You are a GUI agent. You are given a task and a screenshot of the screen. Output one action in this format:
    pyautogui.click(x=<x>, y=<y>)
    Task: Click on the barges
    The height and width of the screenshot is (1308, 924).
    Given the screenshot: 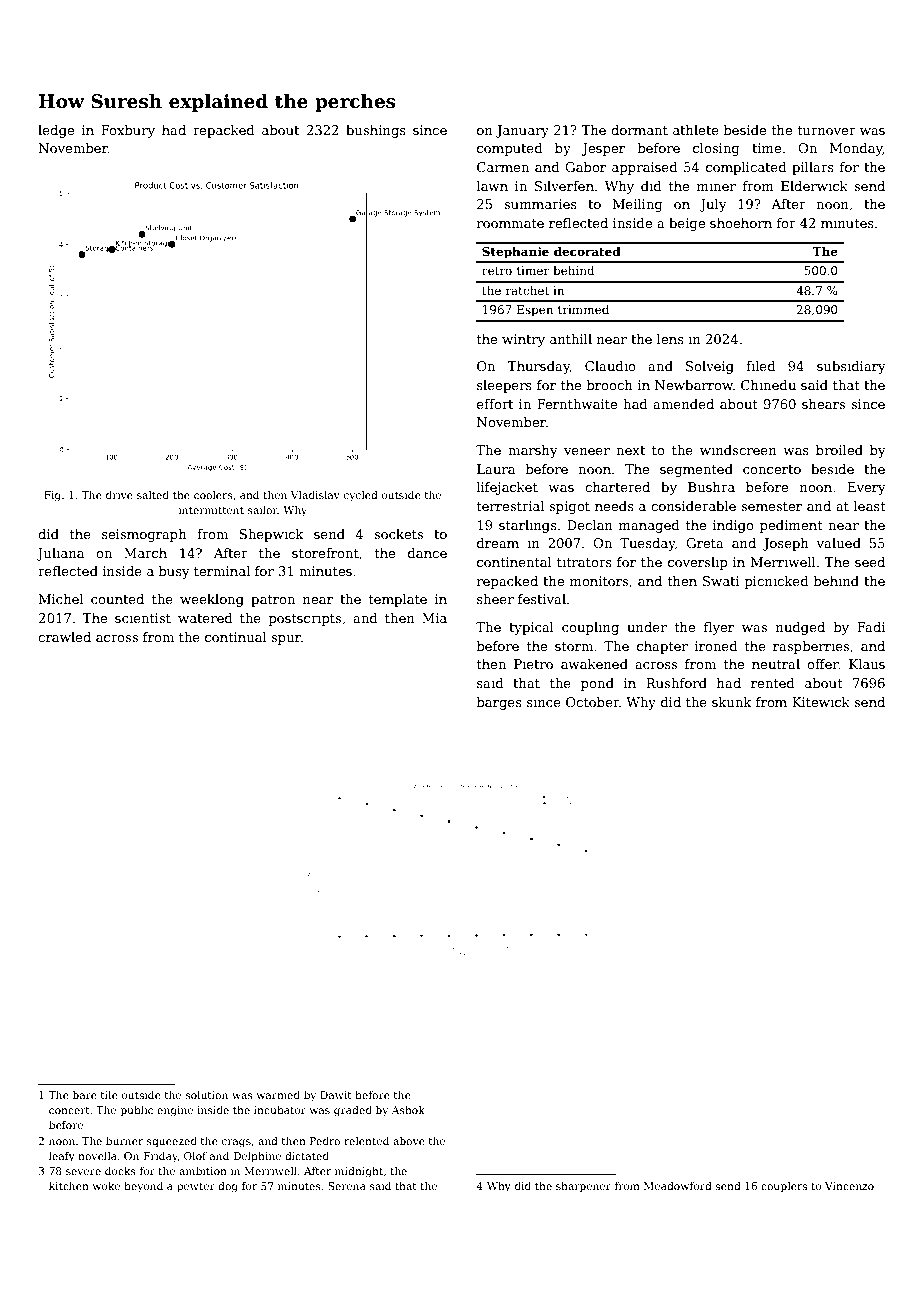 What is the action you would take?
    pyautogui.click(x=499, y=703)
